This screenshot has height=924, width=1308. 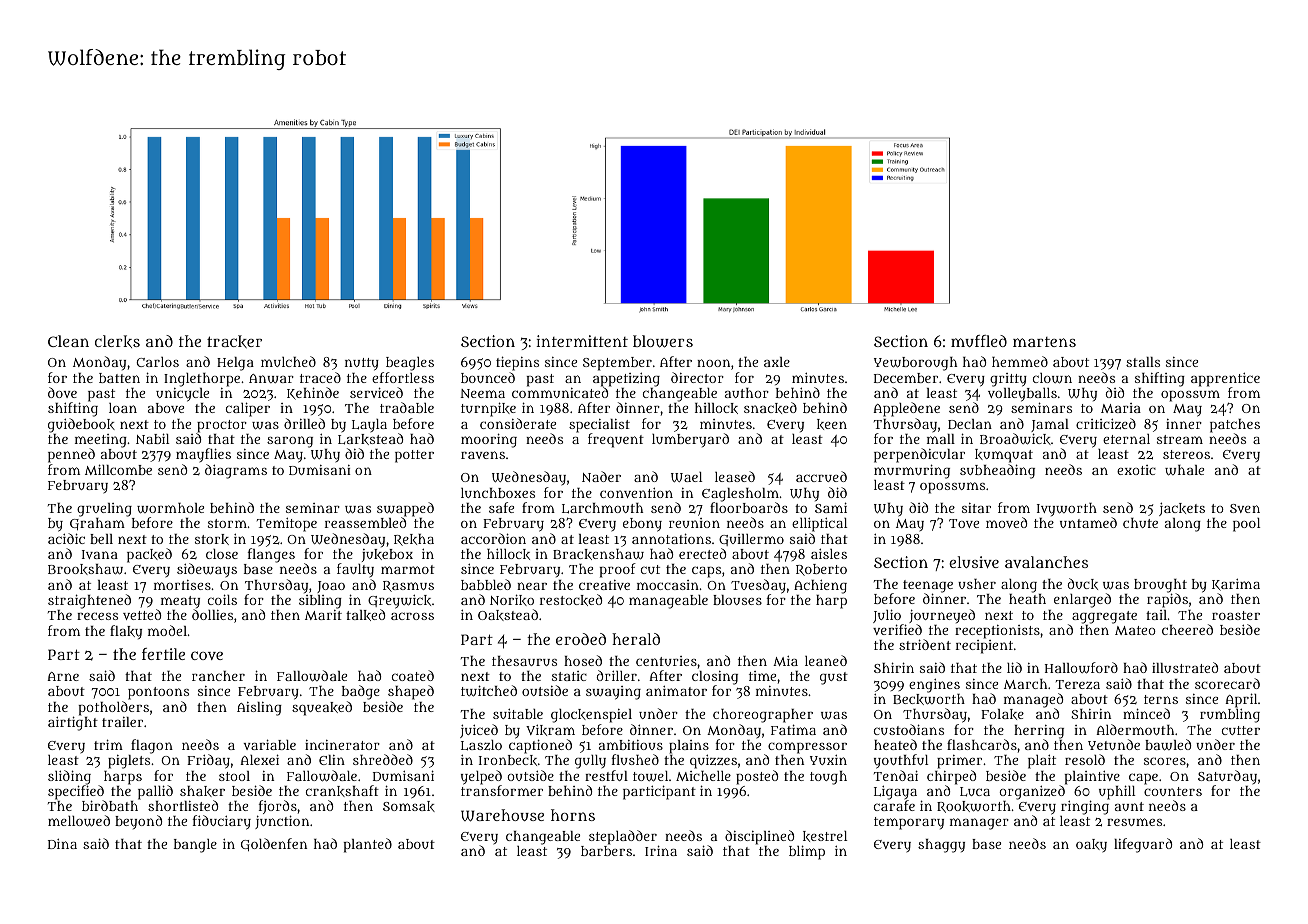 What do you see at coordinates (1146, 713) in the screenshot?
I see `minced` at bounding box center [1146, 713].
